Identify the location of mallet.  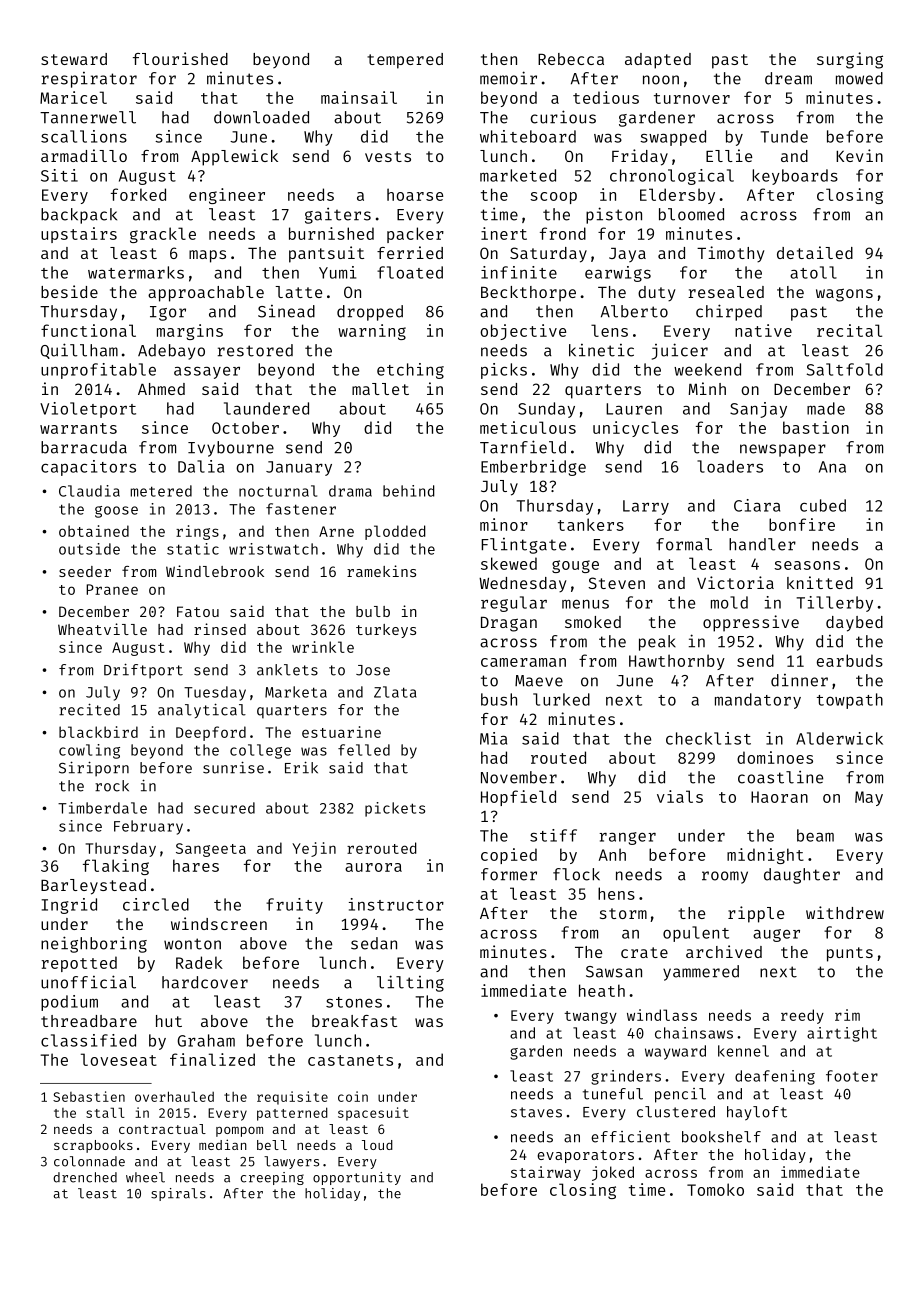
(380, 389).
